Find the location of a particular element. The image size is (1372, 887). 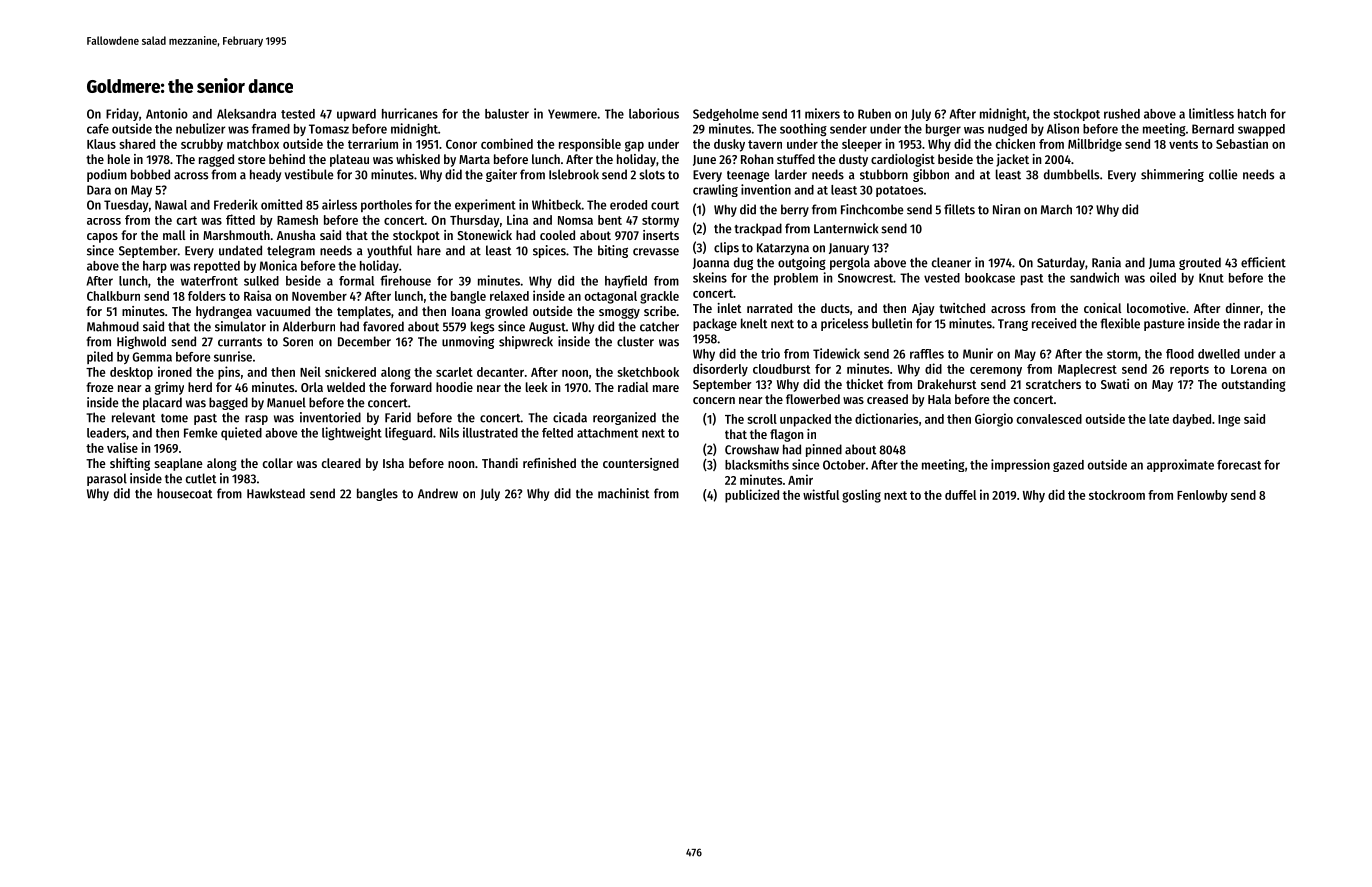

daybed is located at coordinates (1192, 420).
